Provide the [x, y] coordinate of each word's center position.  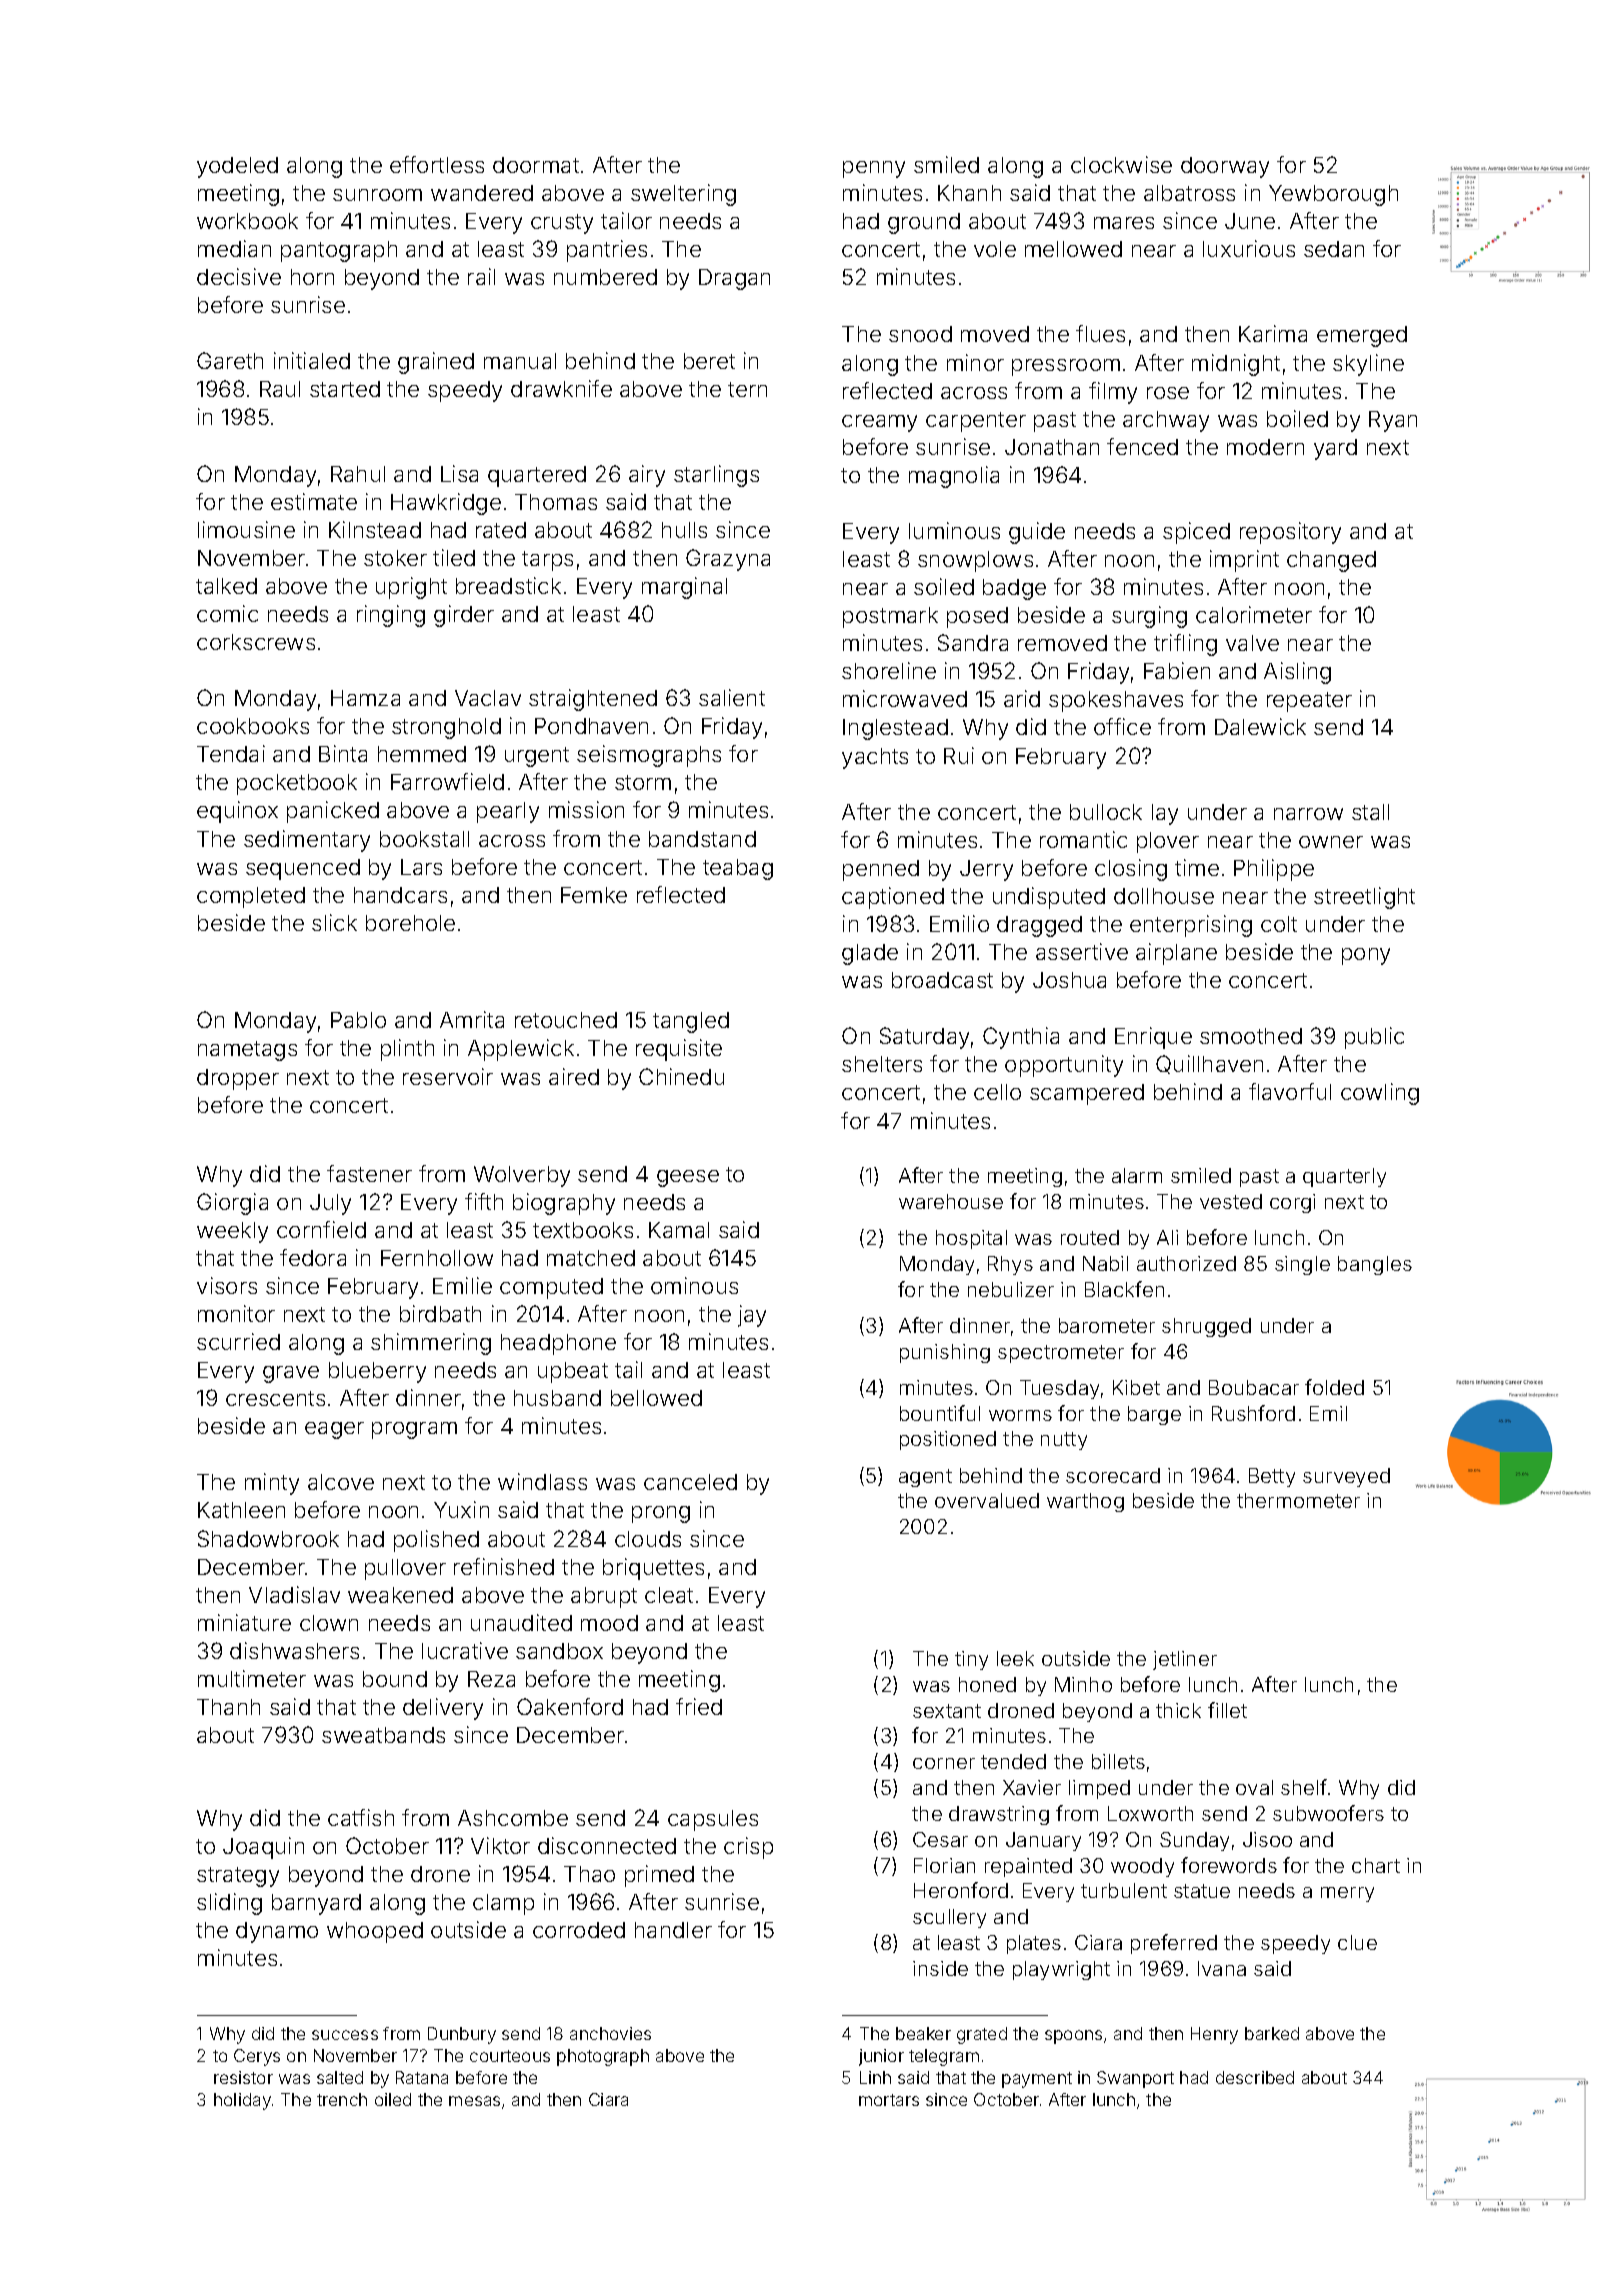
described [1255, 2077]
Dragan [734, 279]
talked [226, 586]
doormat [536, 165]
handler [673, 1930]
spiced [1196, 533]
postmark [890, 617]
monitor [236, 1313]
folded [1334, 1387]
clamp [503, 1904]
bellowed [656, 1398]
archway [1166, 421]
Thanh [228, 1707]
